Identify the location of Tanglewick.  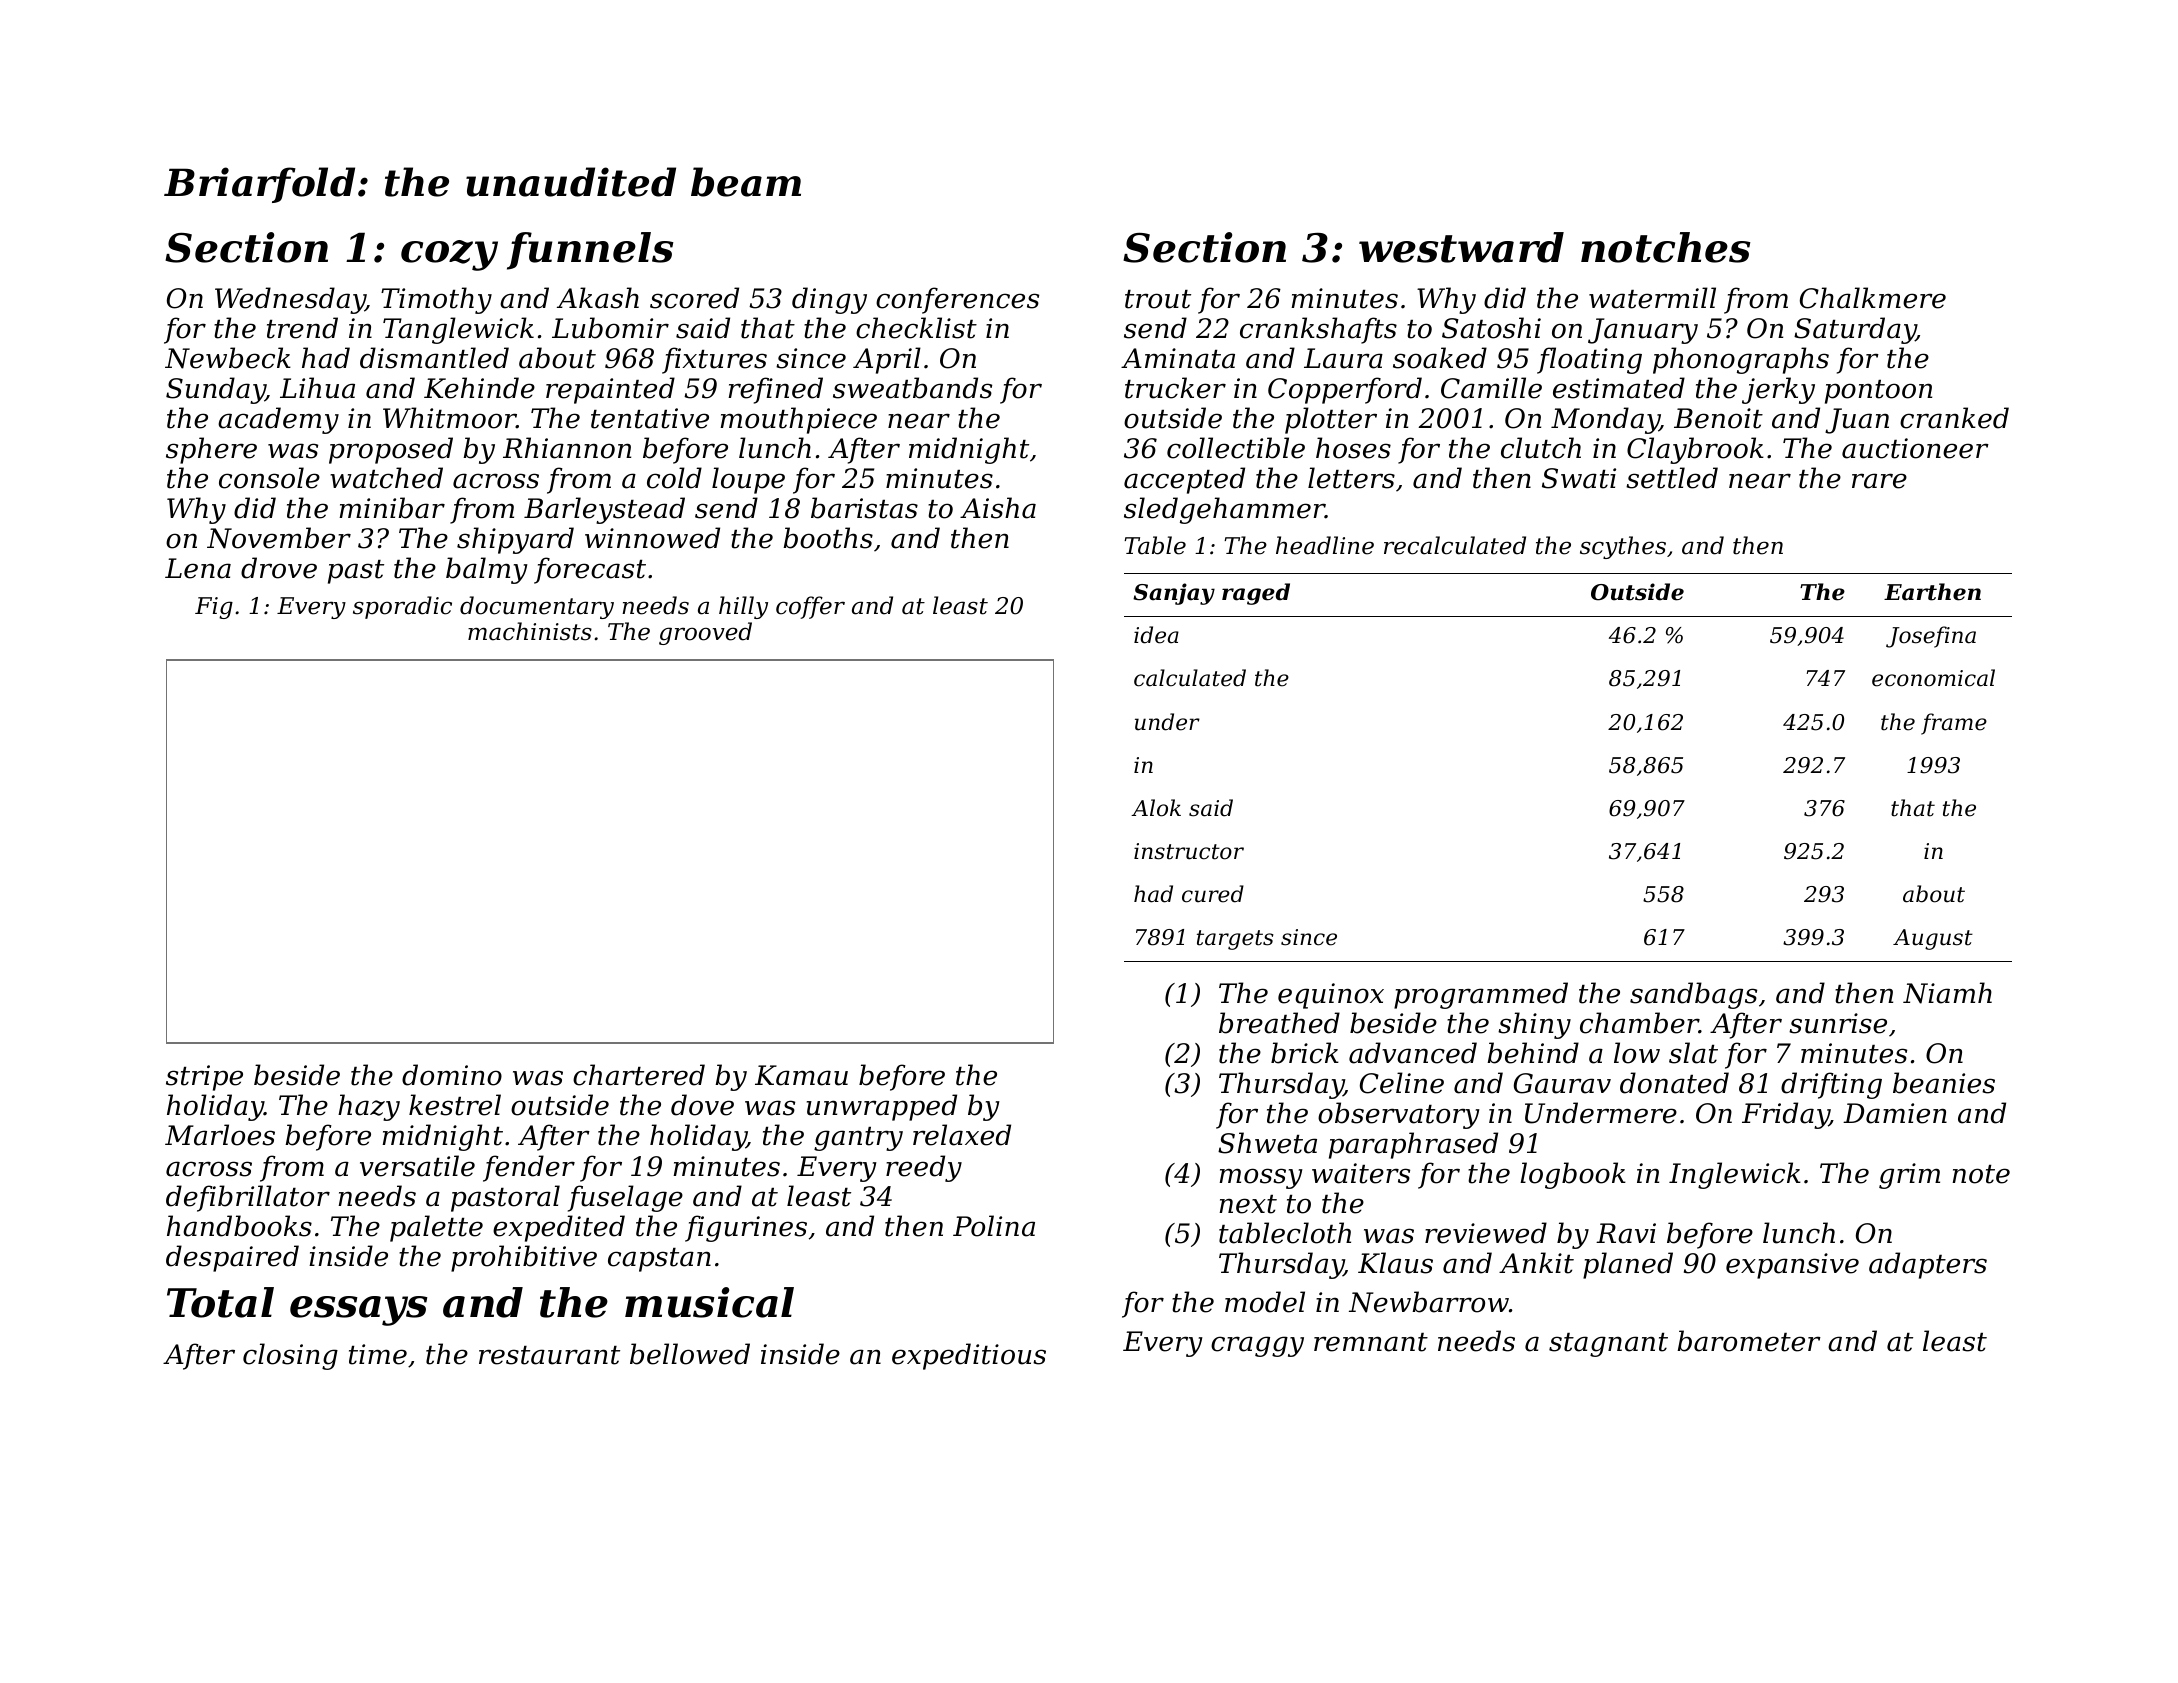
(458, 330).
